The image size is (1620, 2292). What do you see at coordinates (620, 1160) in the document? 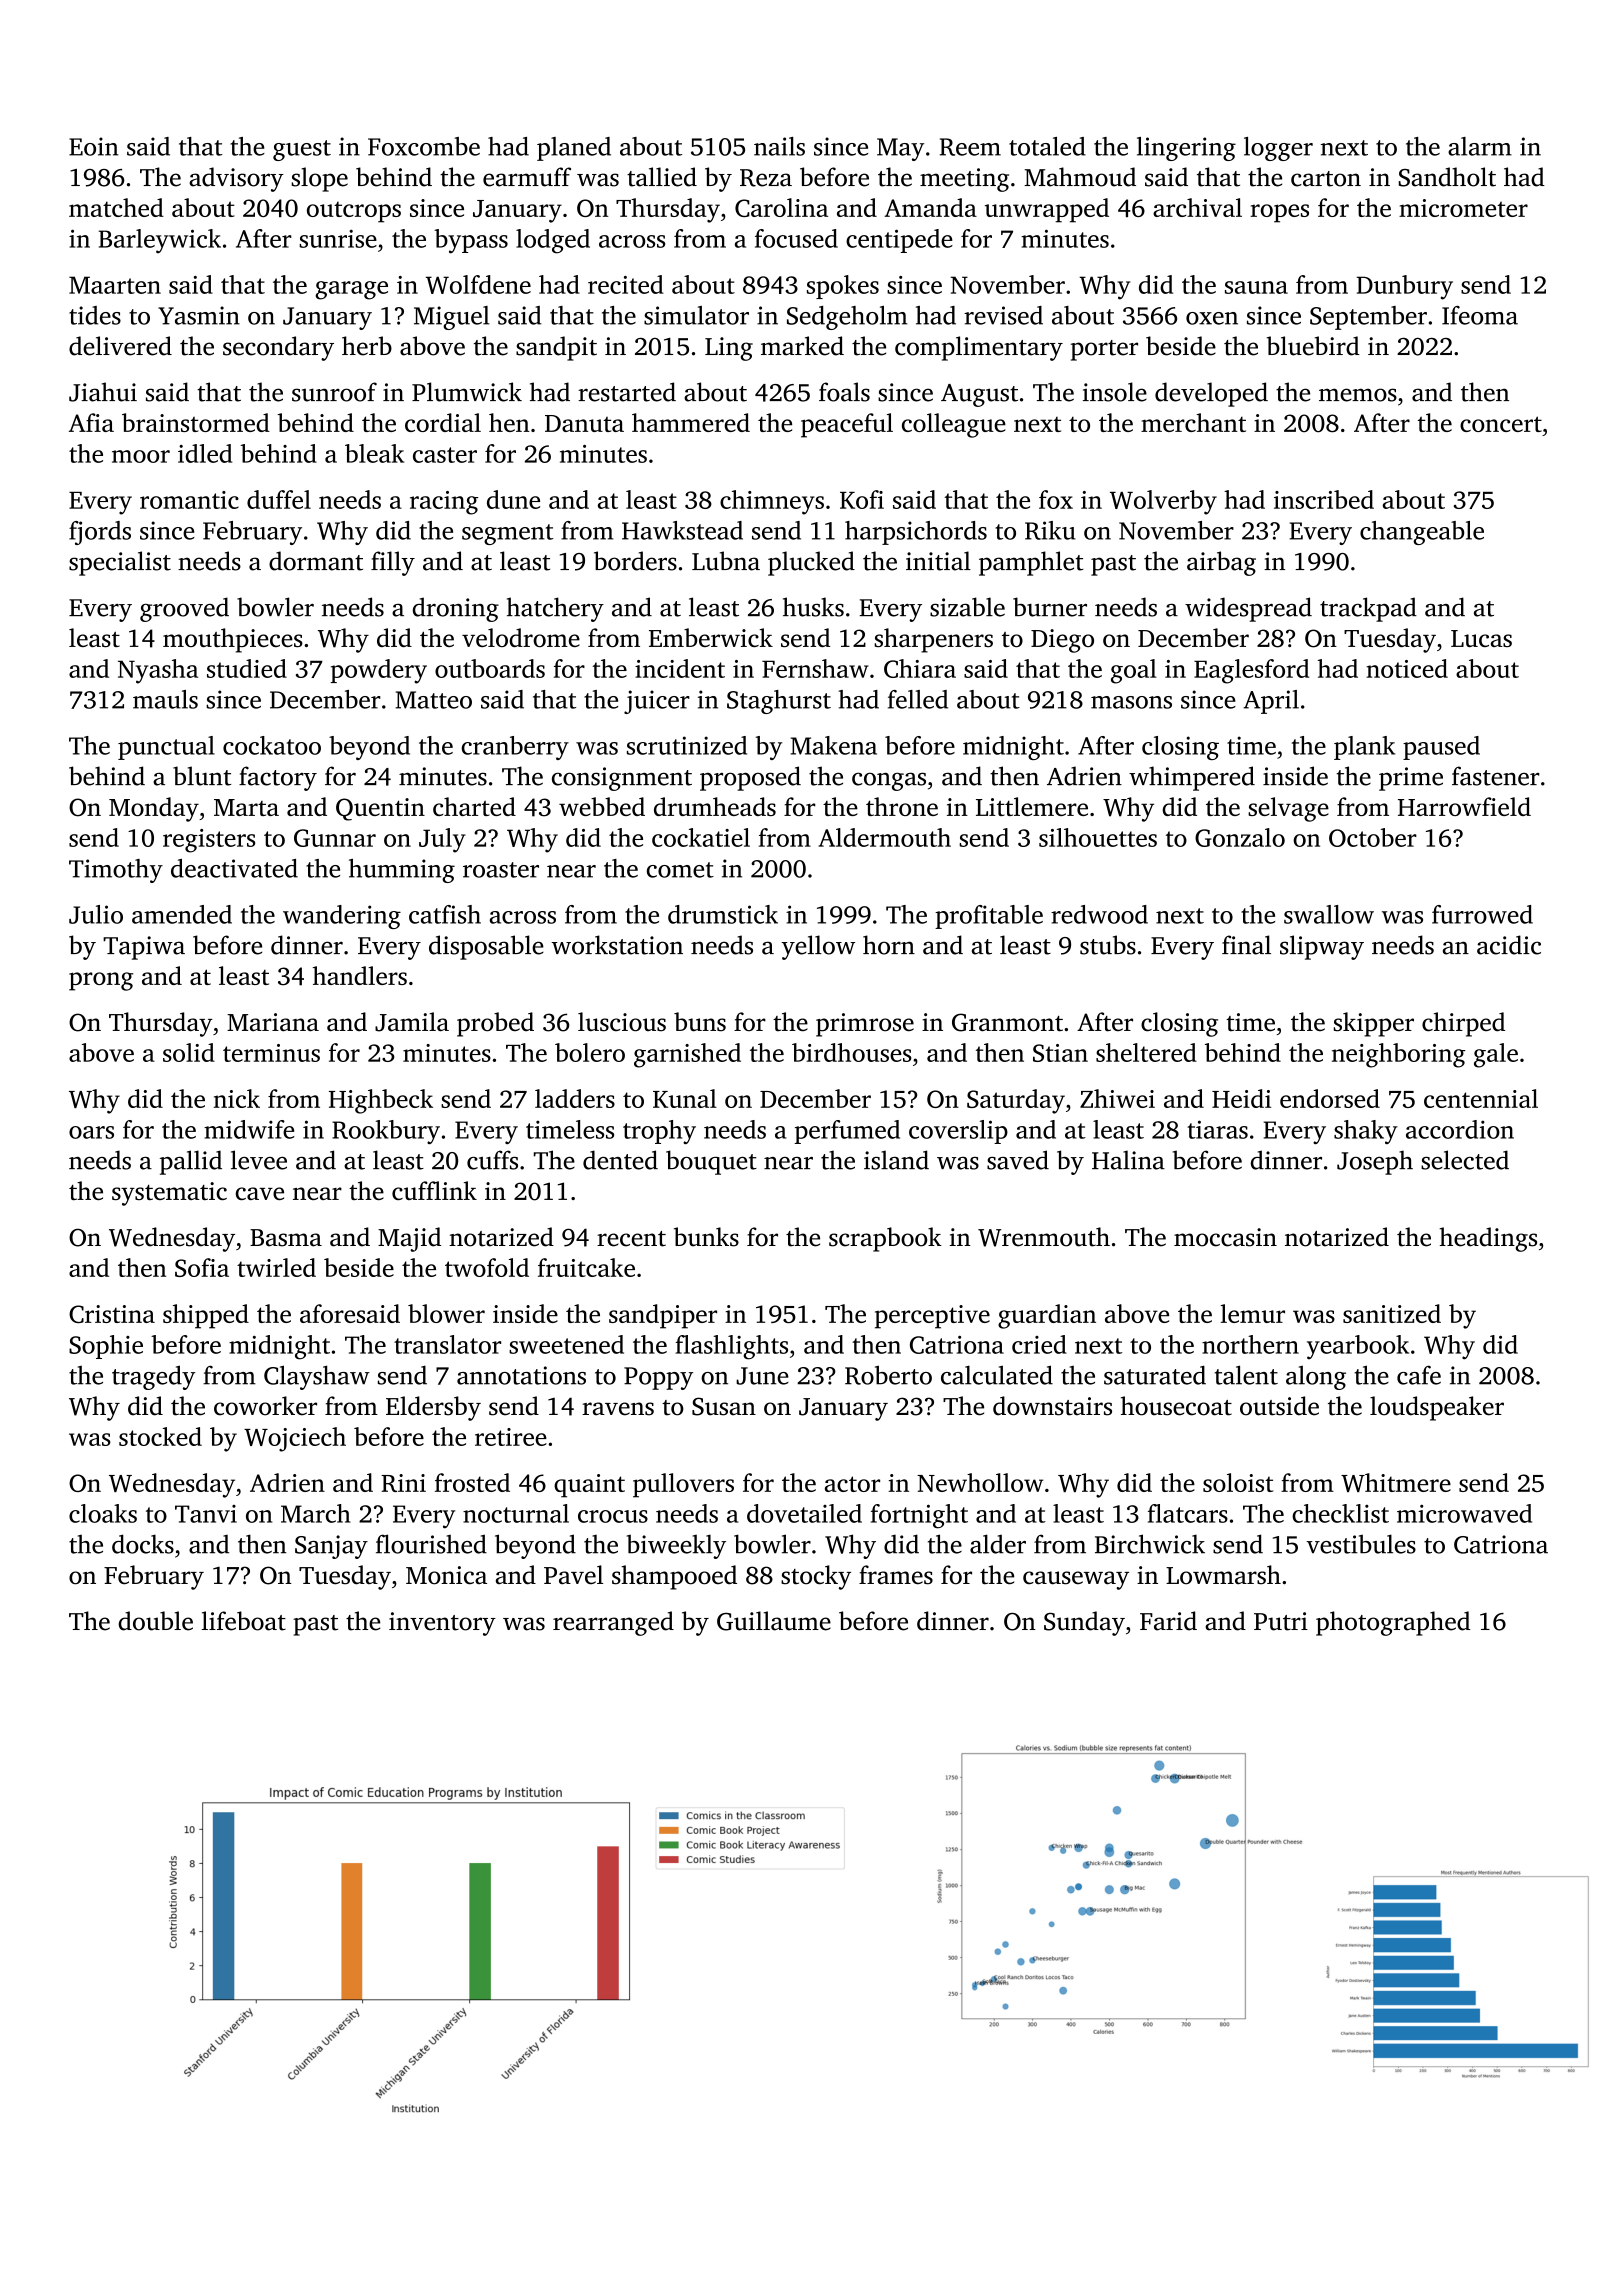
I see `dented` at bounding box center [620, 1160].
